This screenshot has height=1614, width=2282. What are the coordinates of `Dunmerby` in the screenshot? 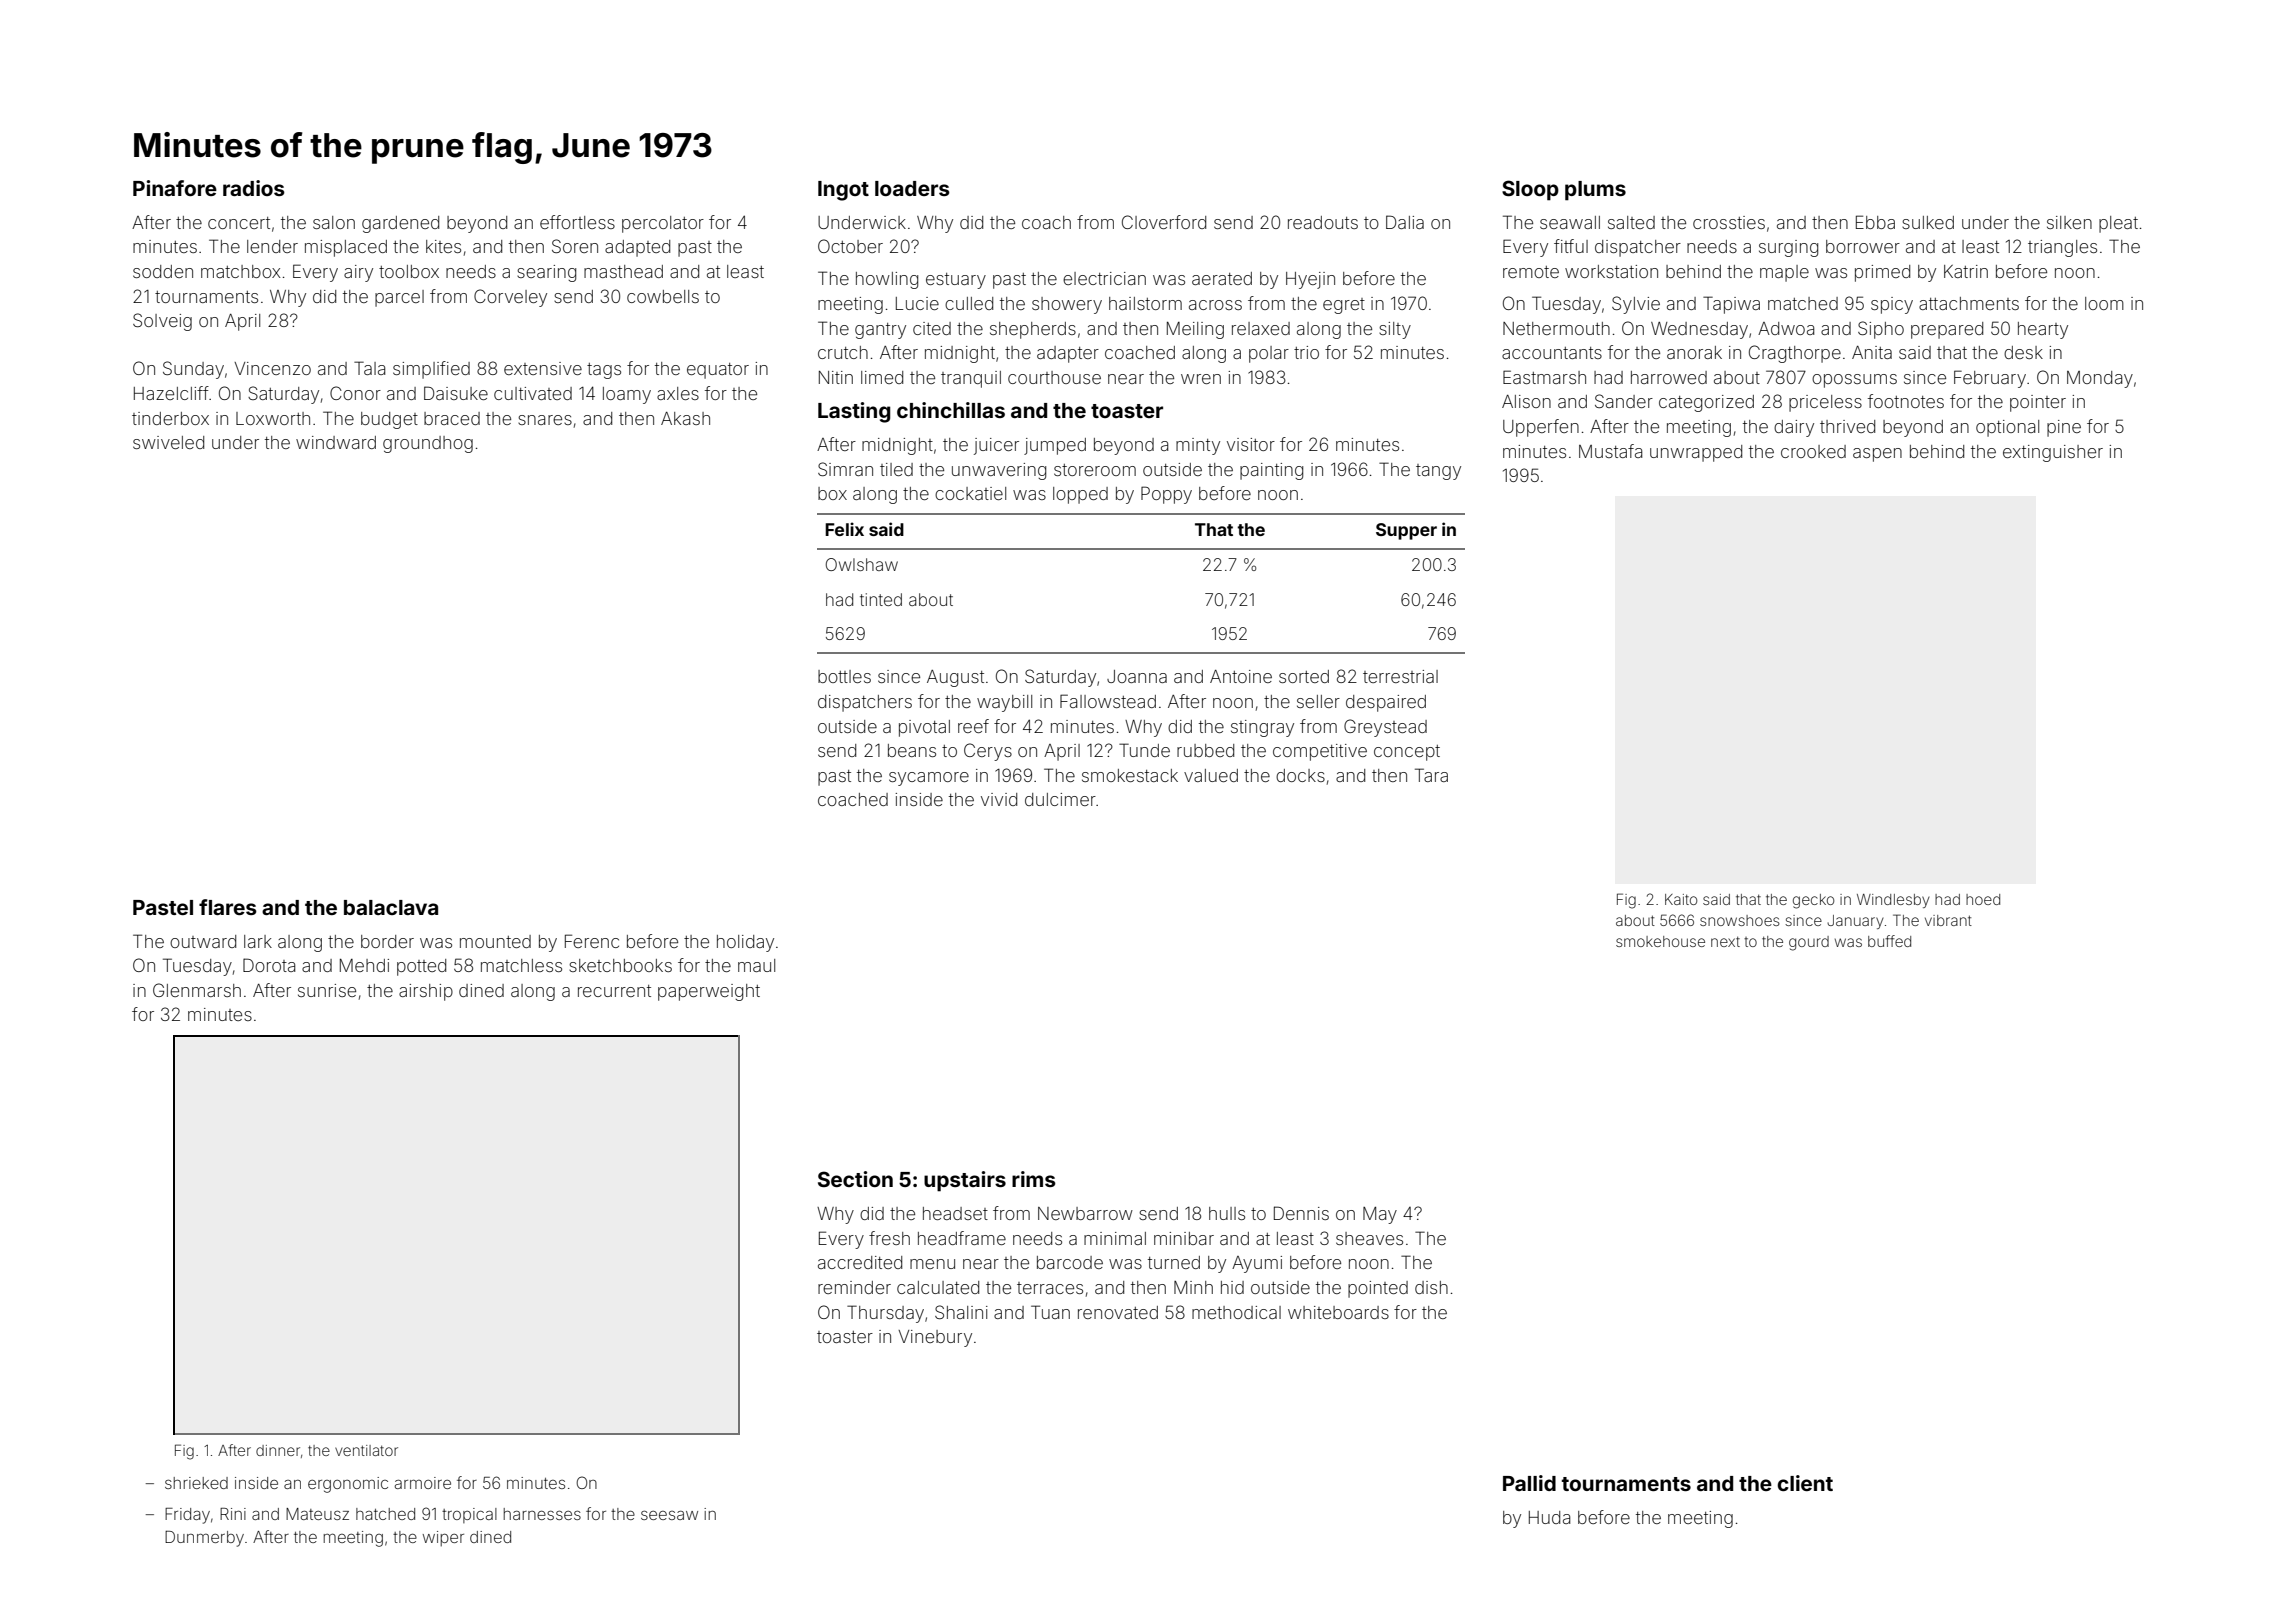 It's located at (204, 1538).
